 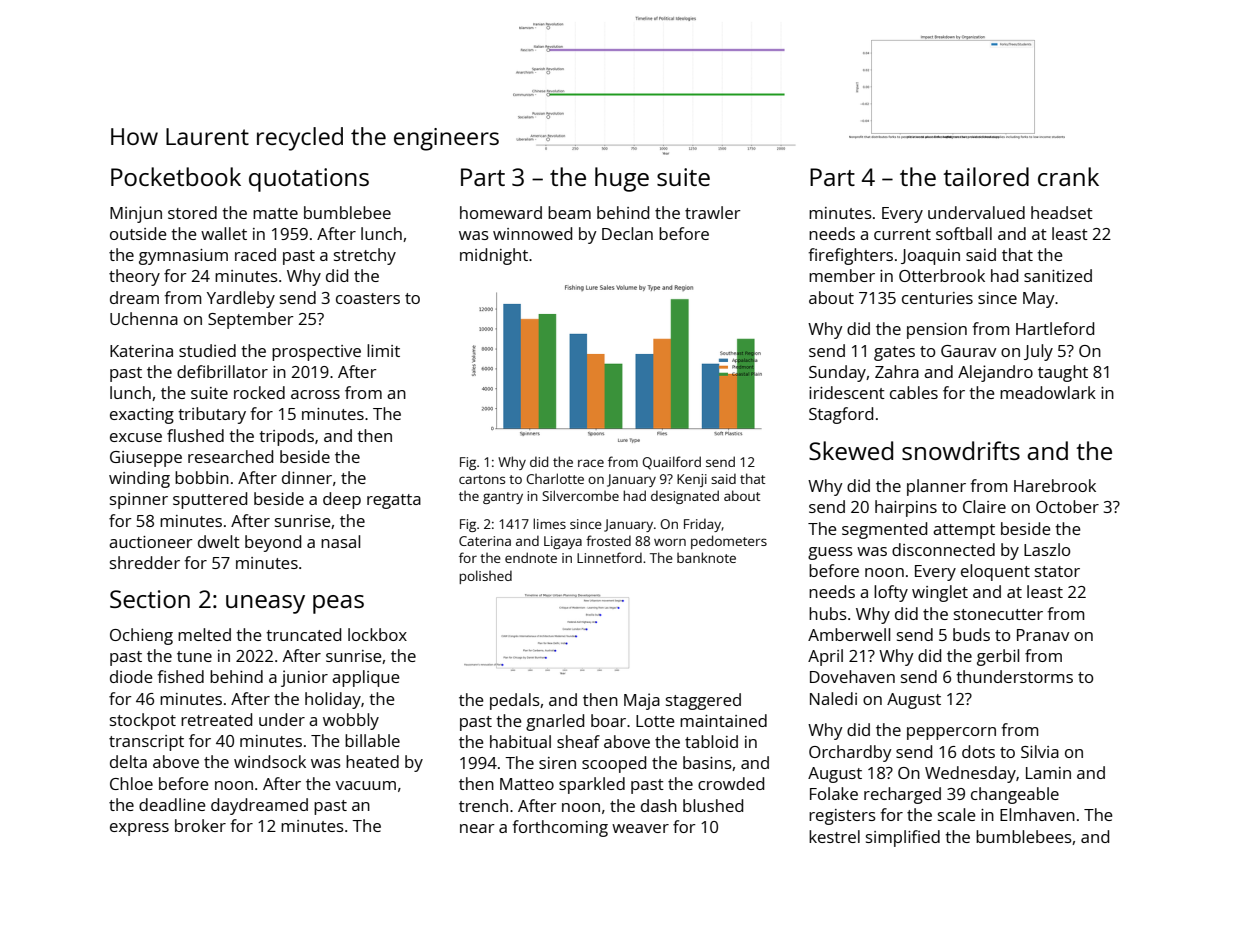 What do you see at coordinates (241, 299) in the image?
I see `Yardleby` at bounding box center [241, 299].
